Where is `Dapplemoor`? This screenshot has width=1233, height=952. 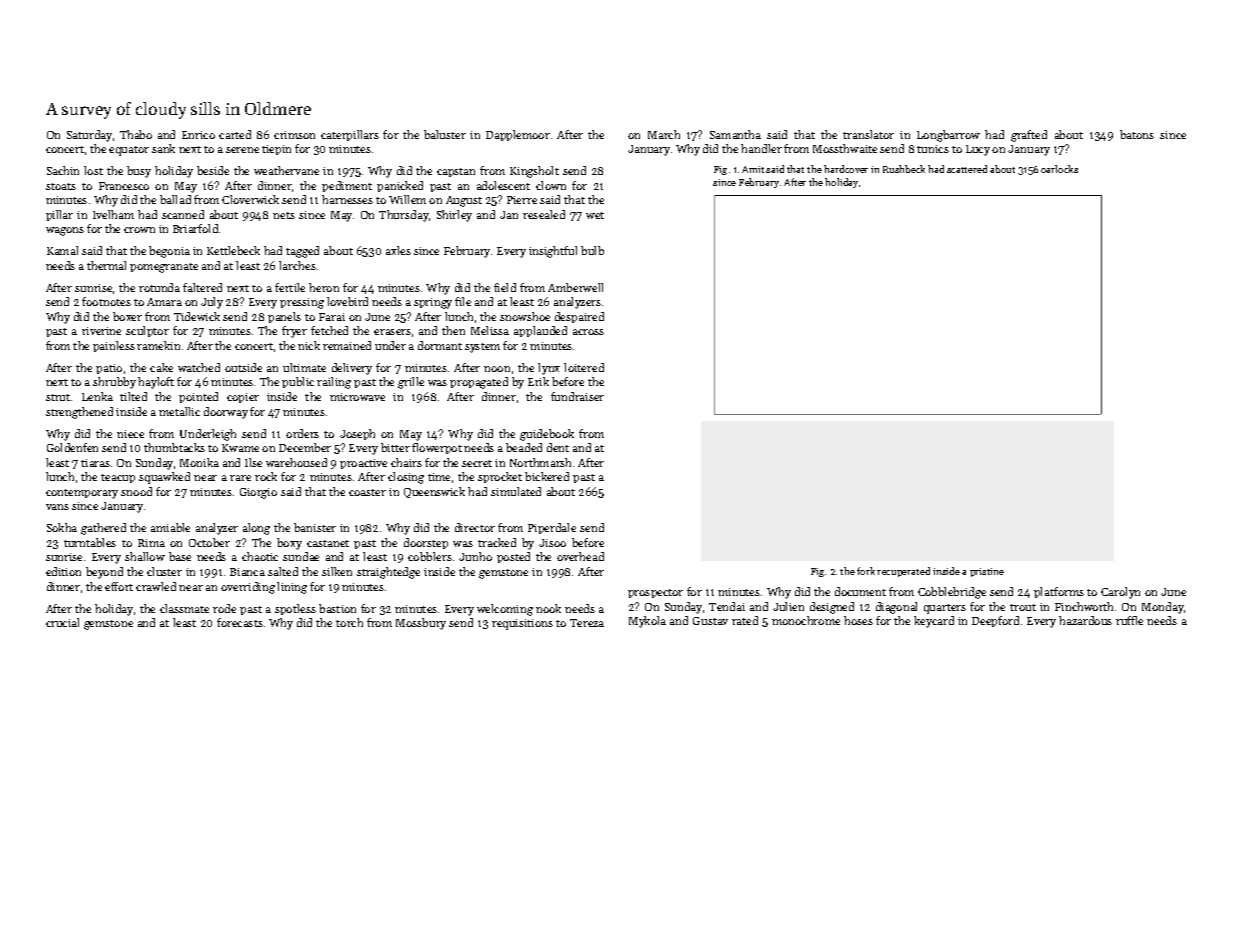
Dapplemoor is located at coordinates (518, 135).
